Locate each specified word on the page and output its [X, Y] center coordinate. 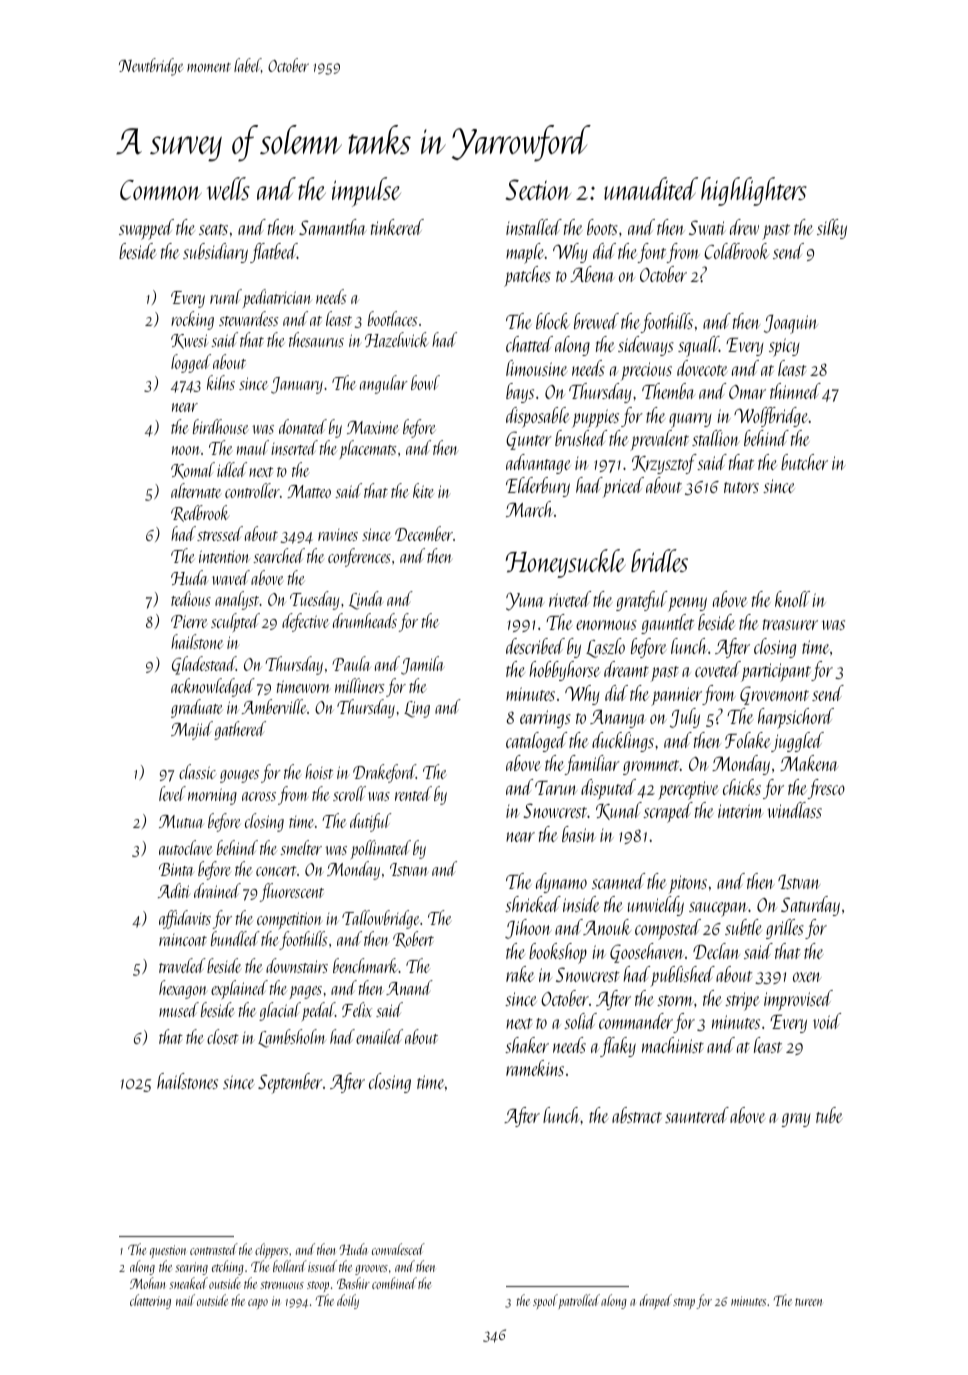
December [424, 533]
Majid [192, 730]
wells [228, 188]
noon [186, 450]
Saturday [810, 906]
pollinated [381, 849]
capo [258, 1304]
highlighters [754, 191]
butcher [804, 462]
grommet [651, 767]
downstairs [297, 965]
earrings [545, 719]
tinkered [397, 227]
